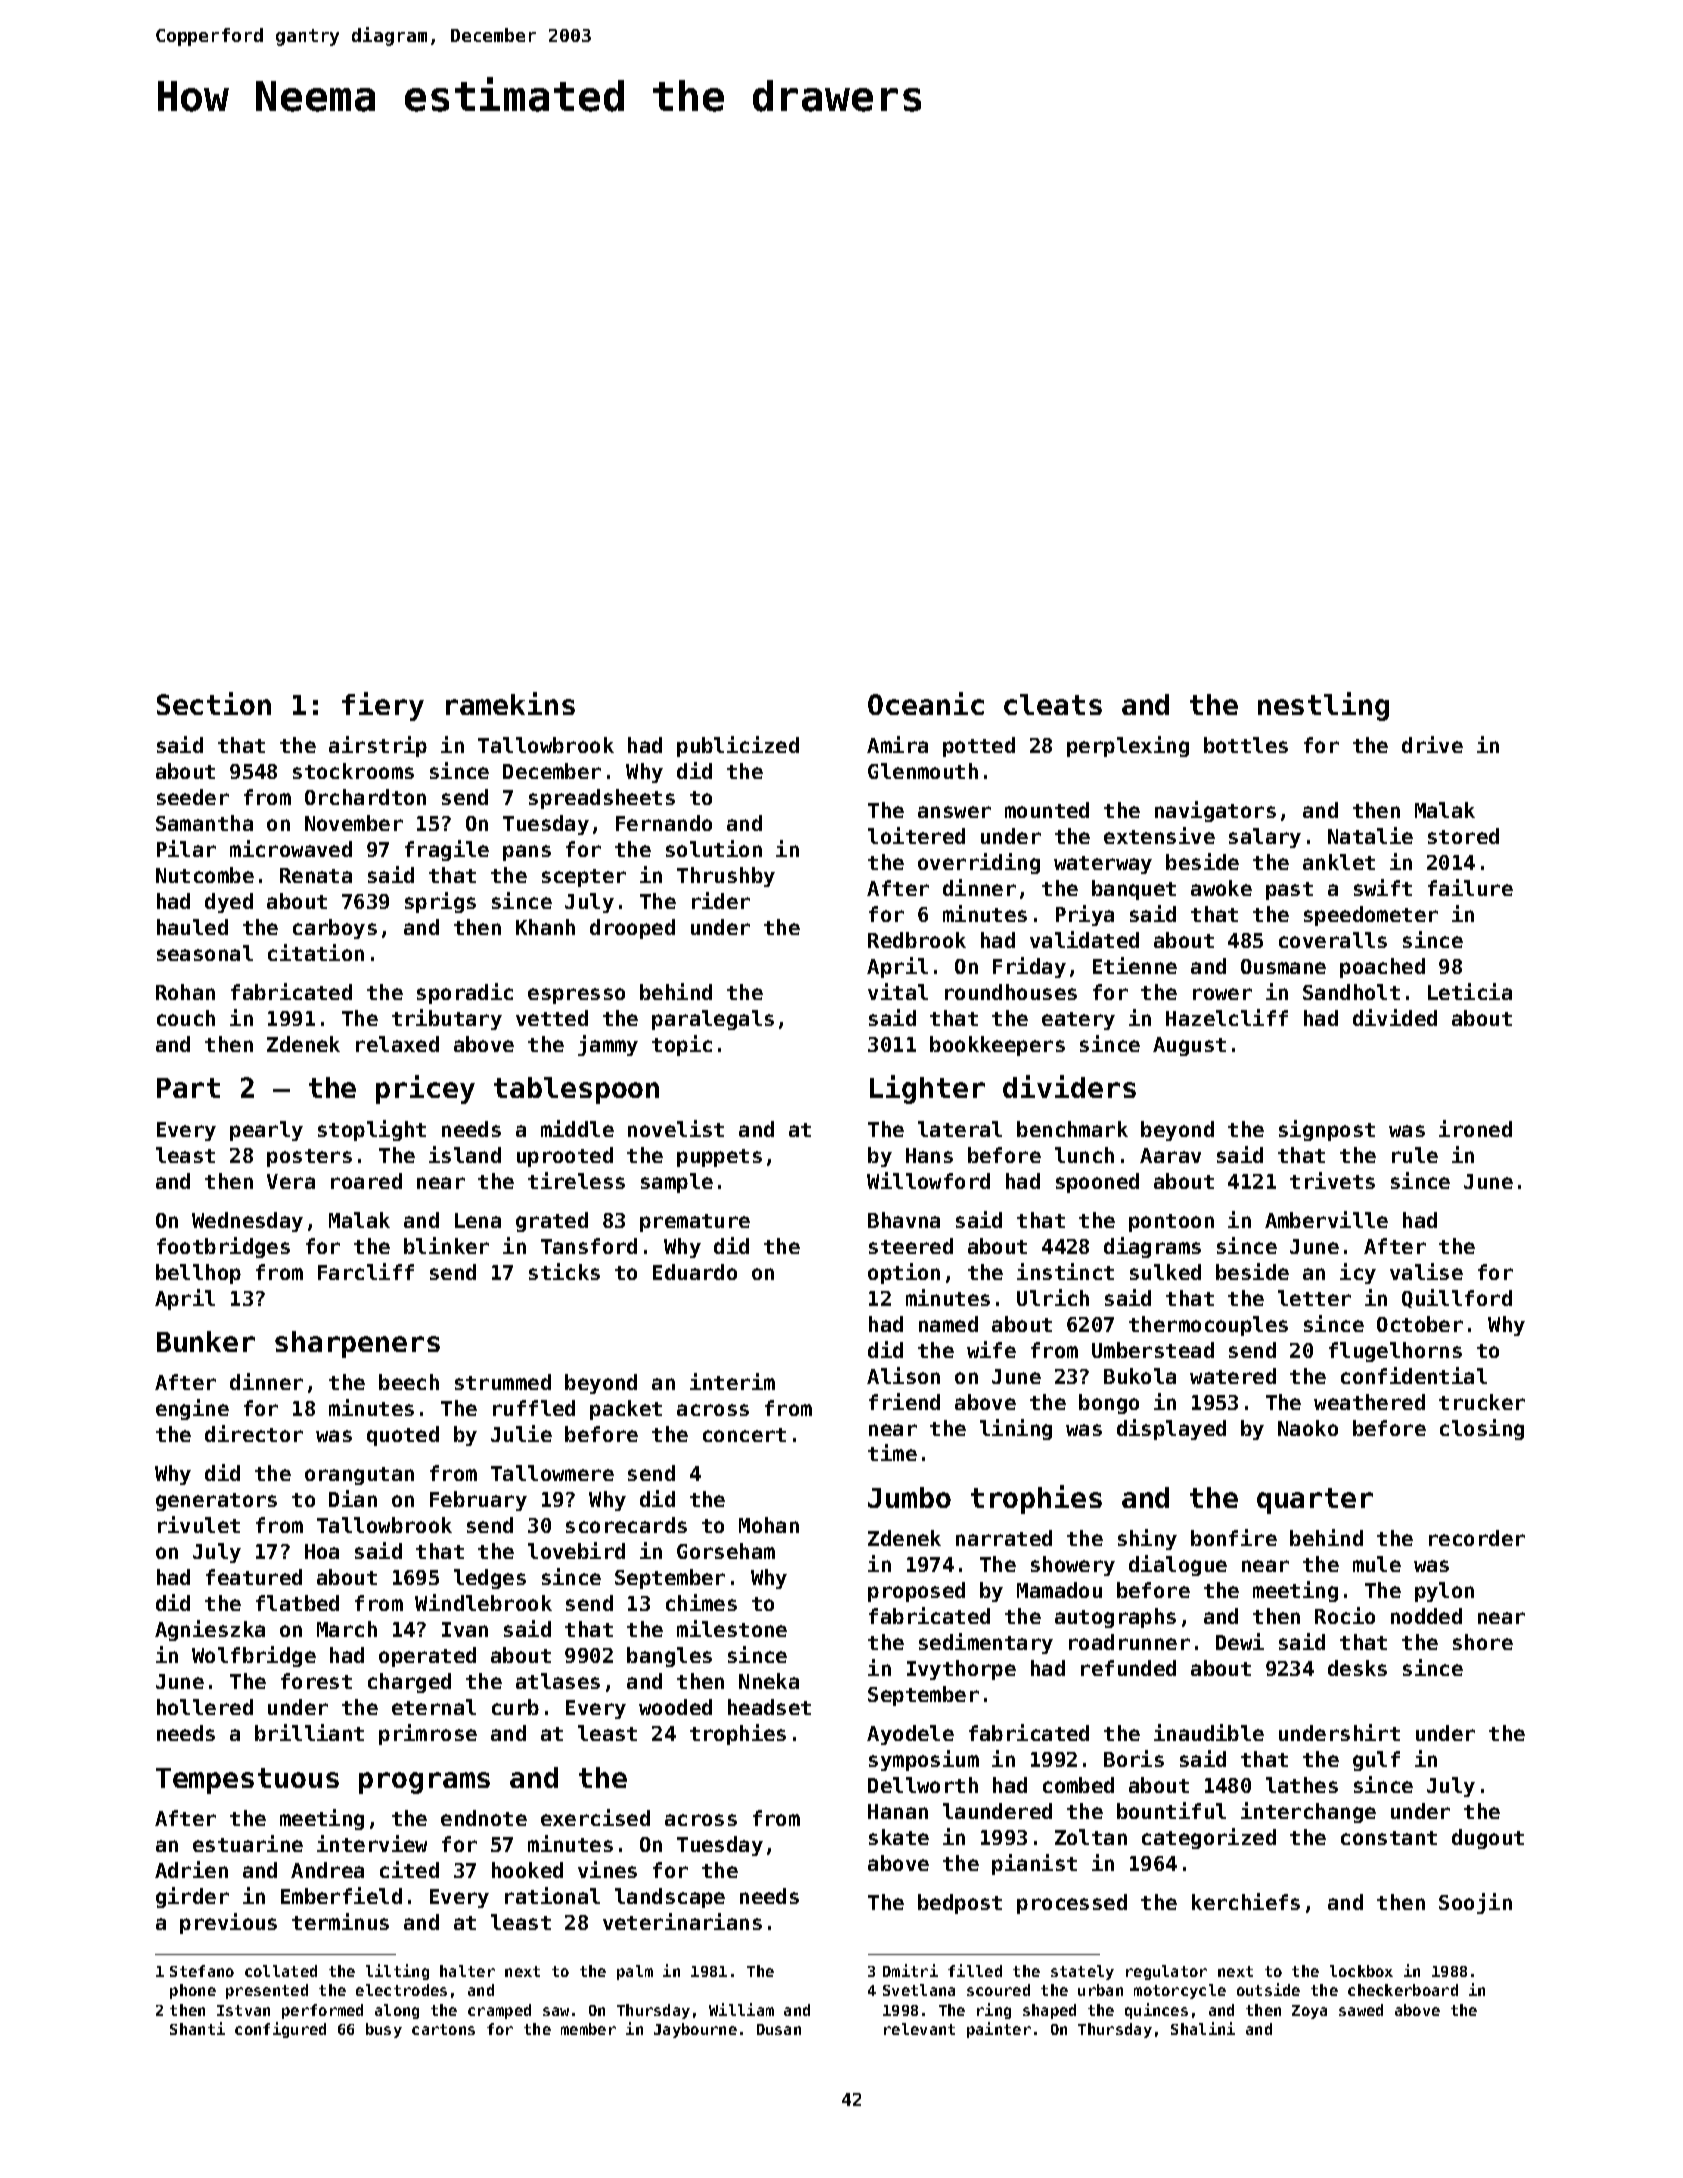 The image size is (1683, 2178). I want to click on Dian, so click(353, 1498).
